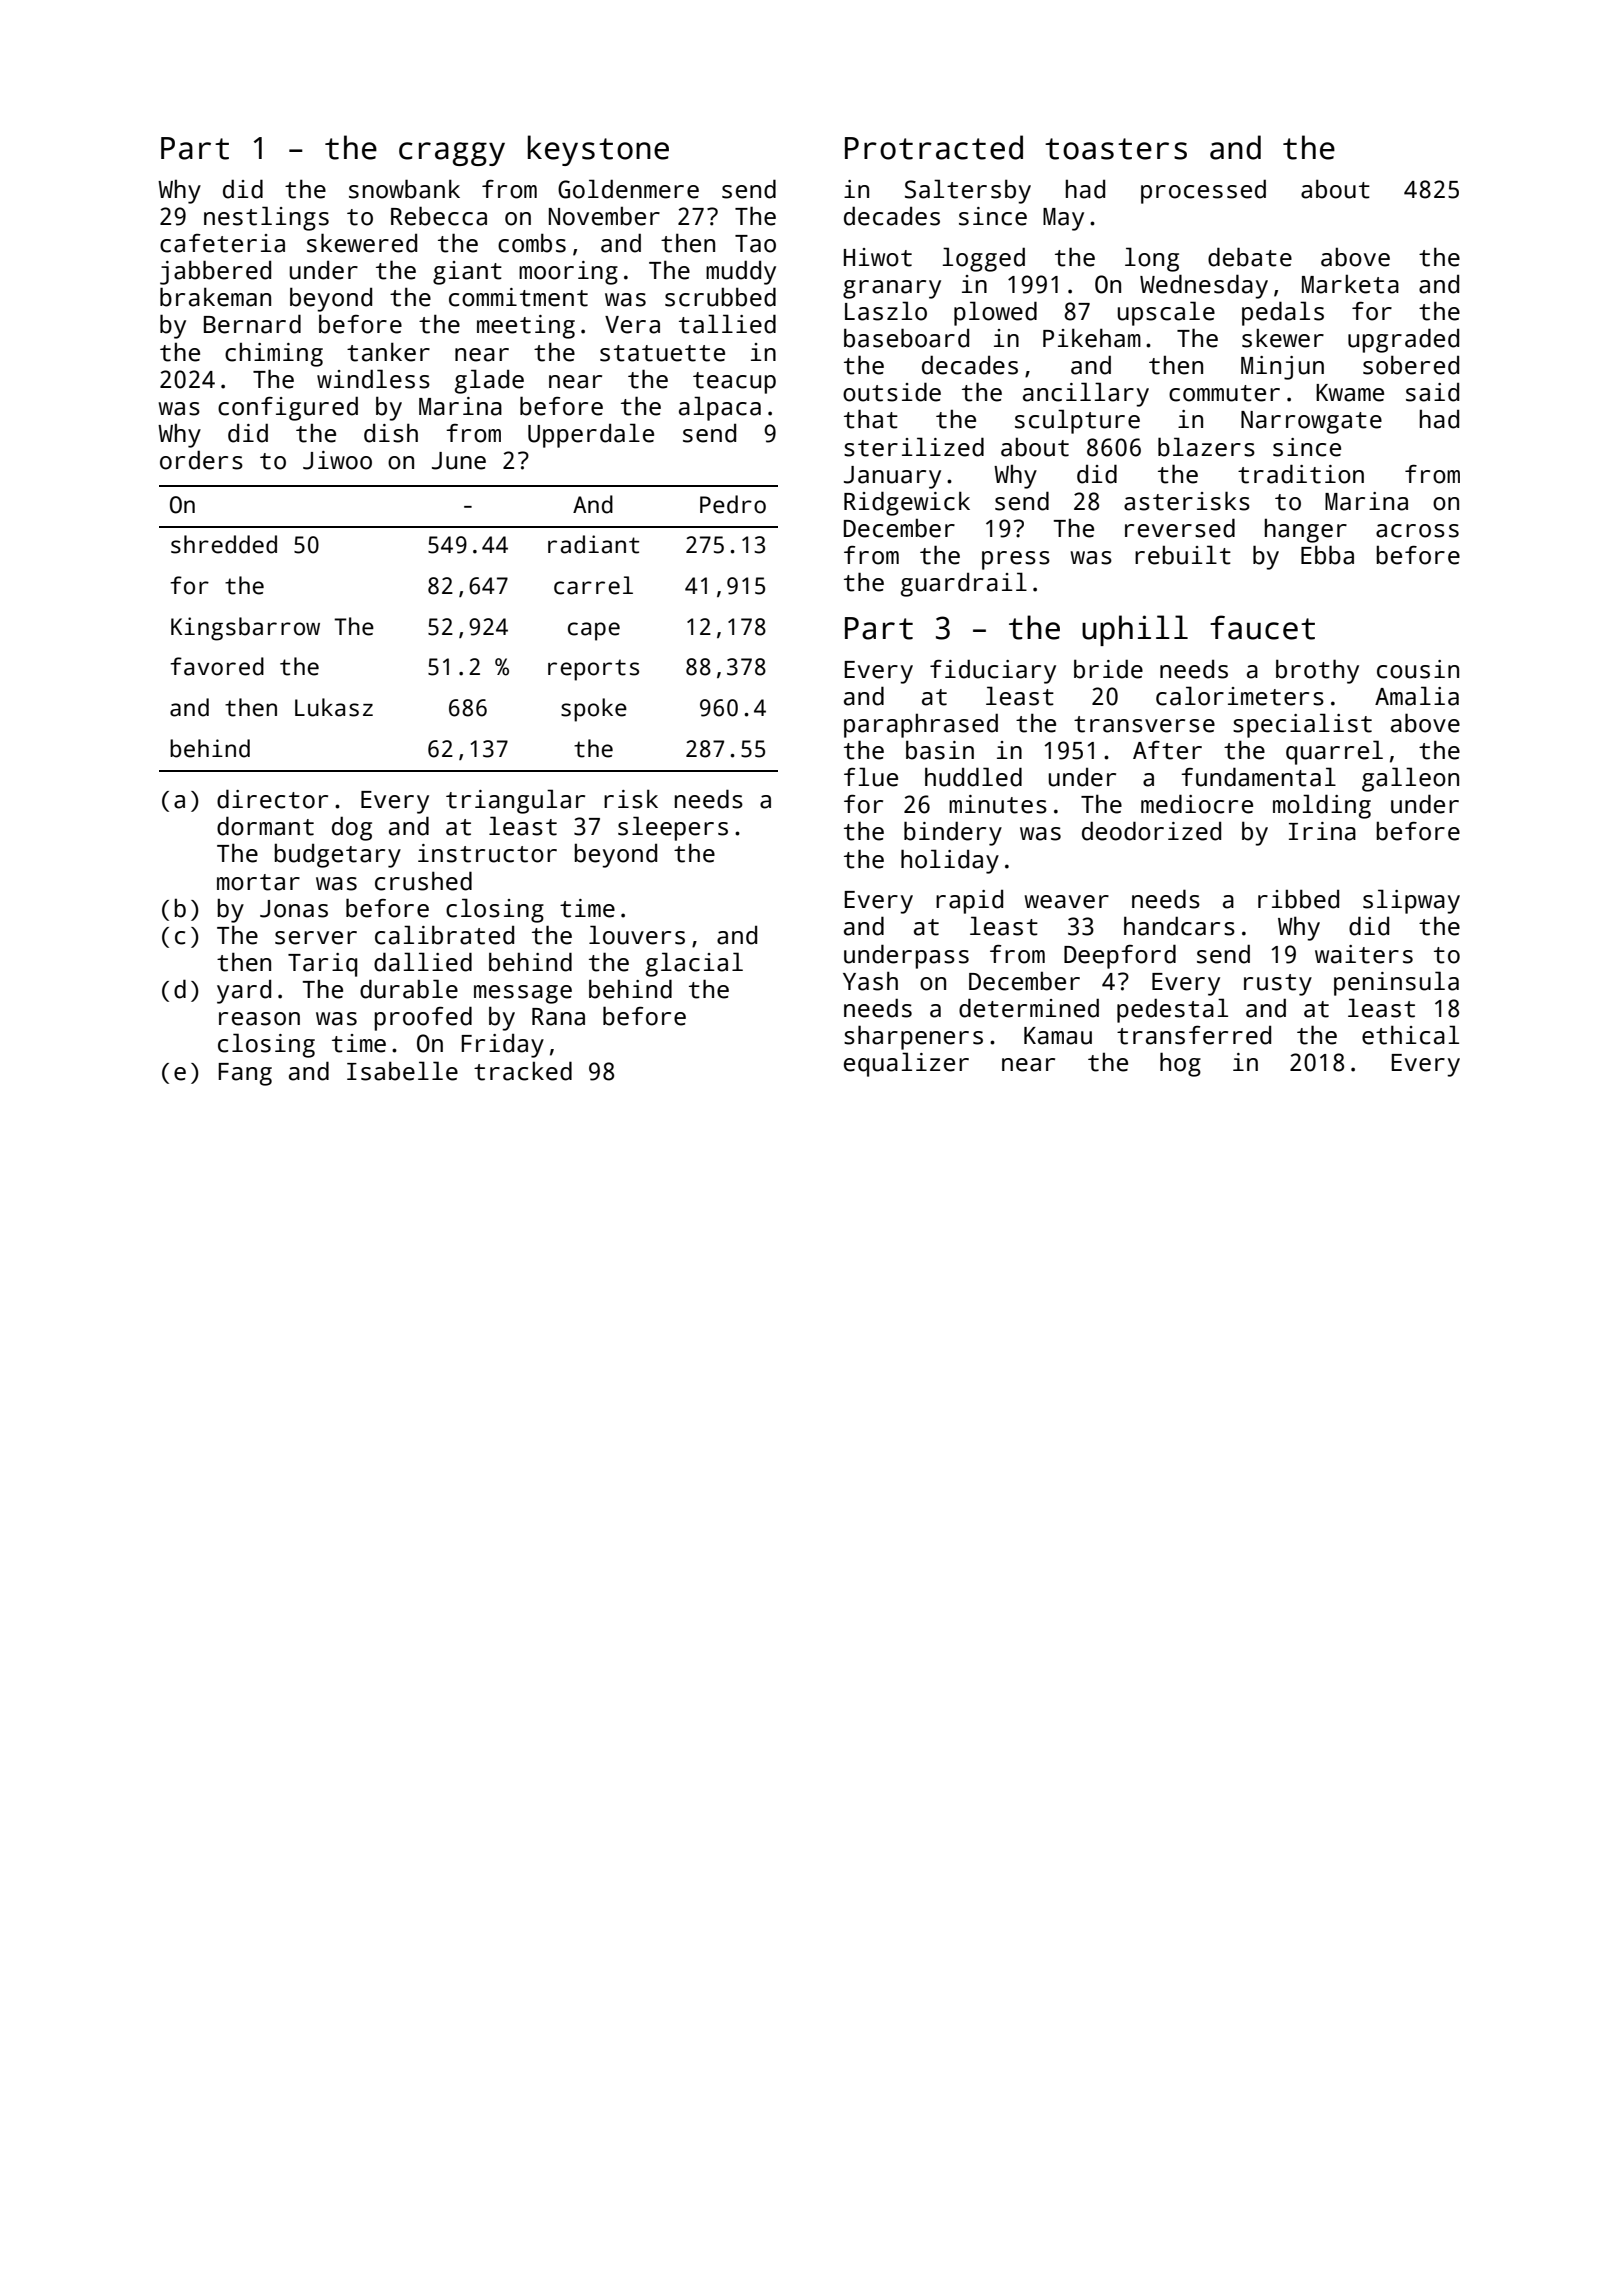 The image size is (1620, 2292). Describe the element at coordinates (1116, 149) in the screenshot. I see `toasters` at that location.
